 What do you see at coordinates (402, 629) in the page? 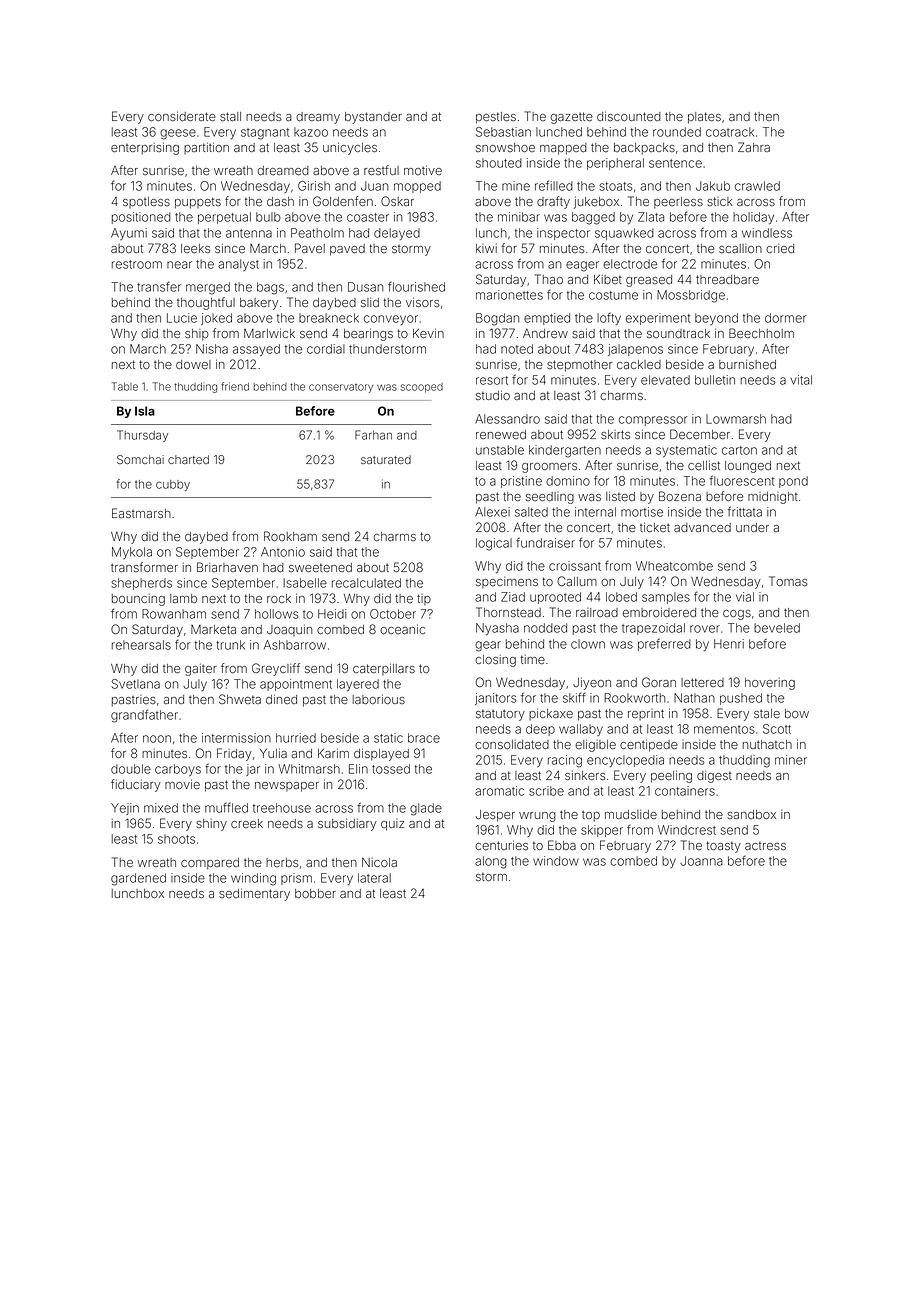
I see `oceanic` at bounding box center [402, 629].
